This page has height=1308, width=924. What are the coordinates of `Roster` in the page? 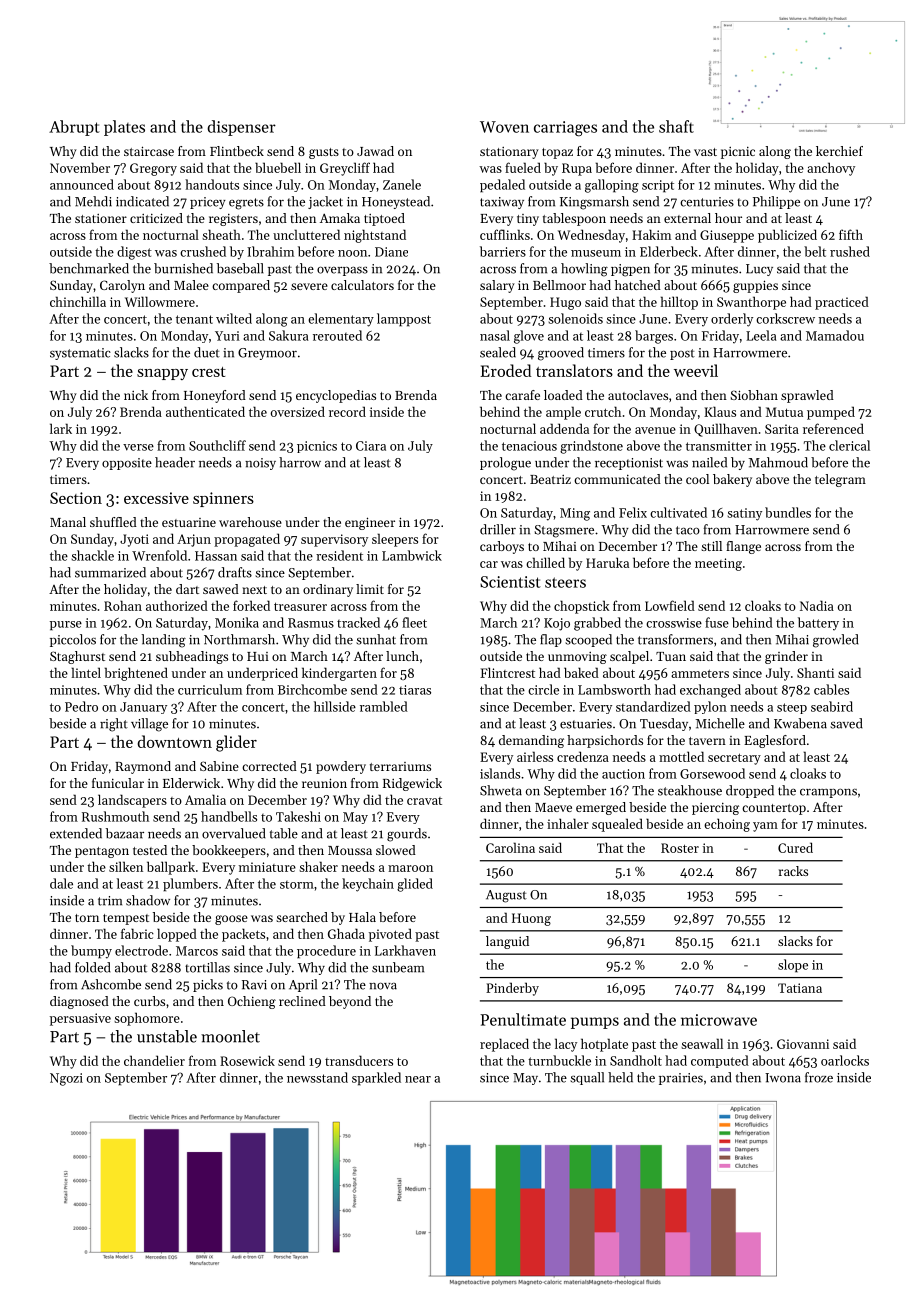 It's located at (680, 848).
